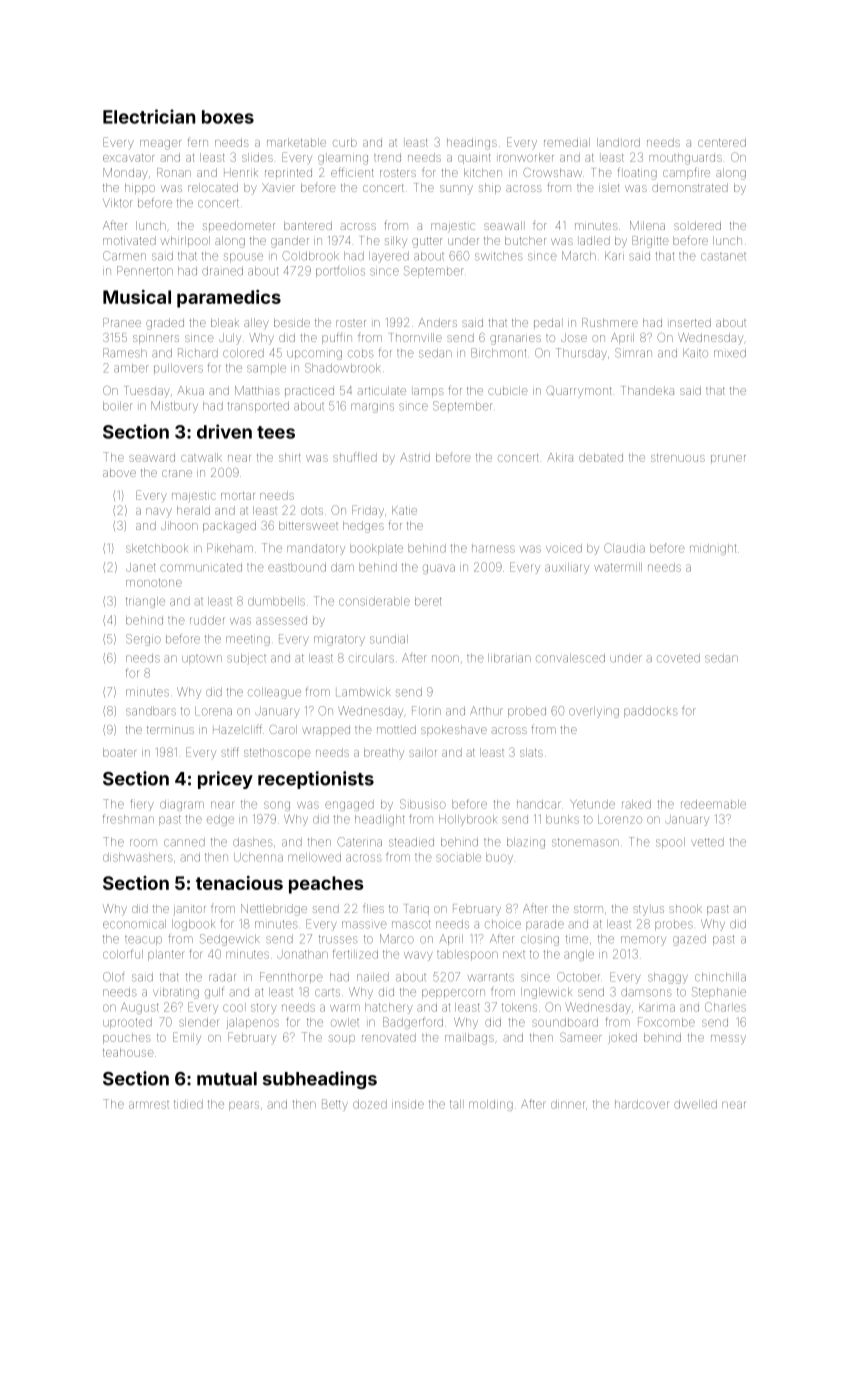 This screenshot has height=1400, width=849. What do you see at coordinates (580, 1037) in the screenshot?
I see `Sameer` at bounding box center [580, 1037].
